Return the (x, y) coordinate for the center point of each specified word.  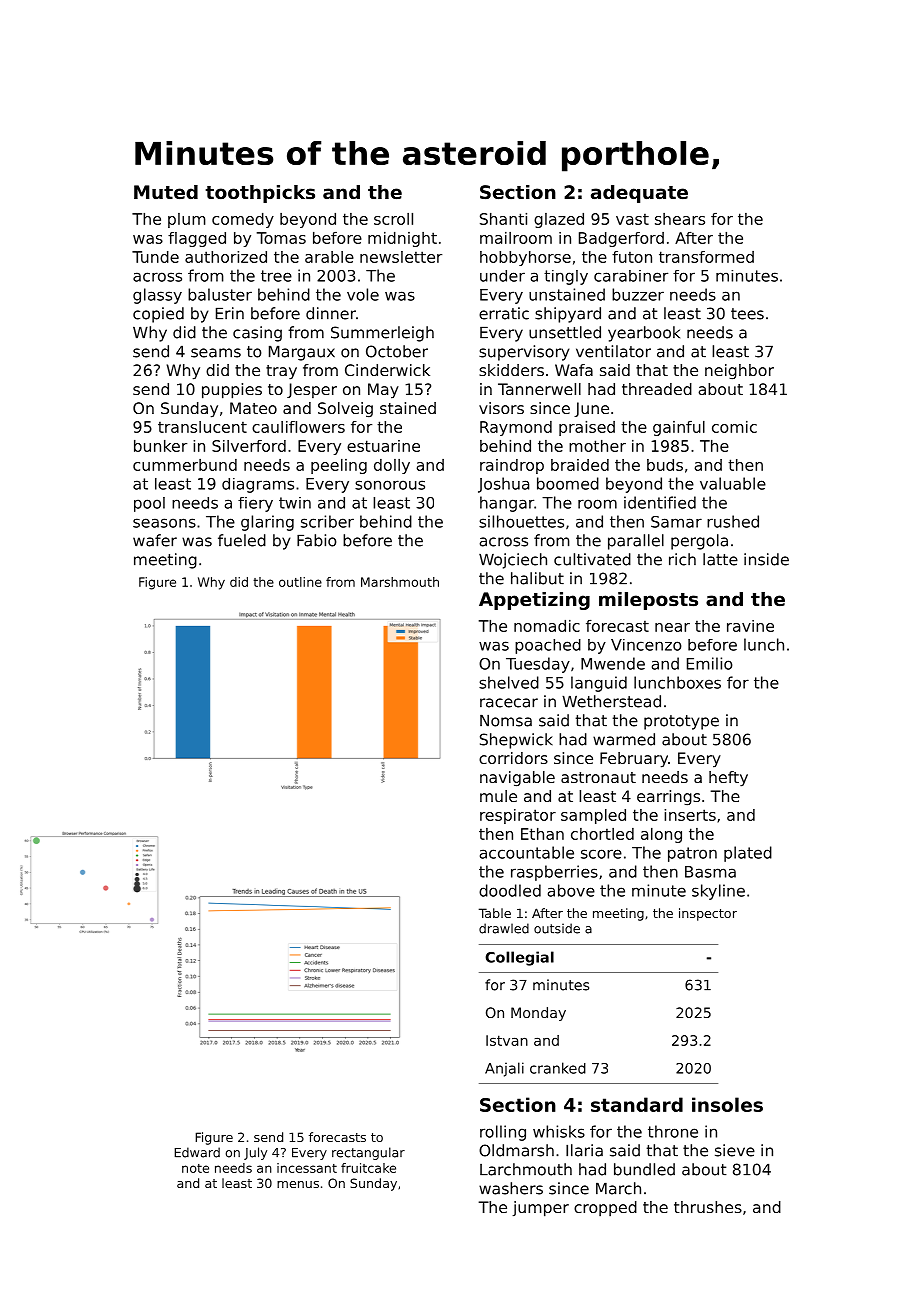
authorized (226, 257)
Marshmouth (400, 582)
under (502, 276)
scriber (327, 521)
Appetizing (534, 601)
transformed (706, 257)
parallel (636, 542)
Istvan (507, 1040)
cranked (558, 1068)
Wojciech (513, 561)
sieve (735, 1150)
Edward (197, 1152)
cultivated (592, 559)
